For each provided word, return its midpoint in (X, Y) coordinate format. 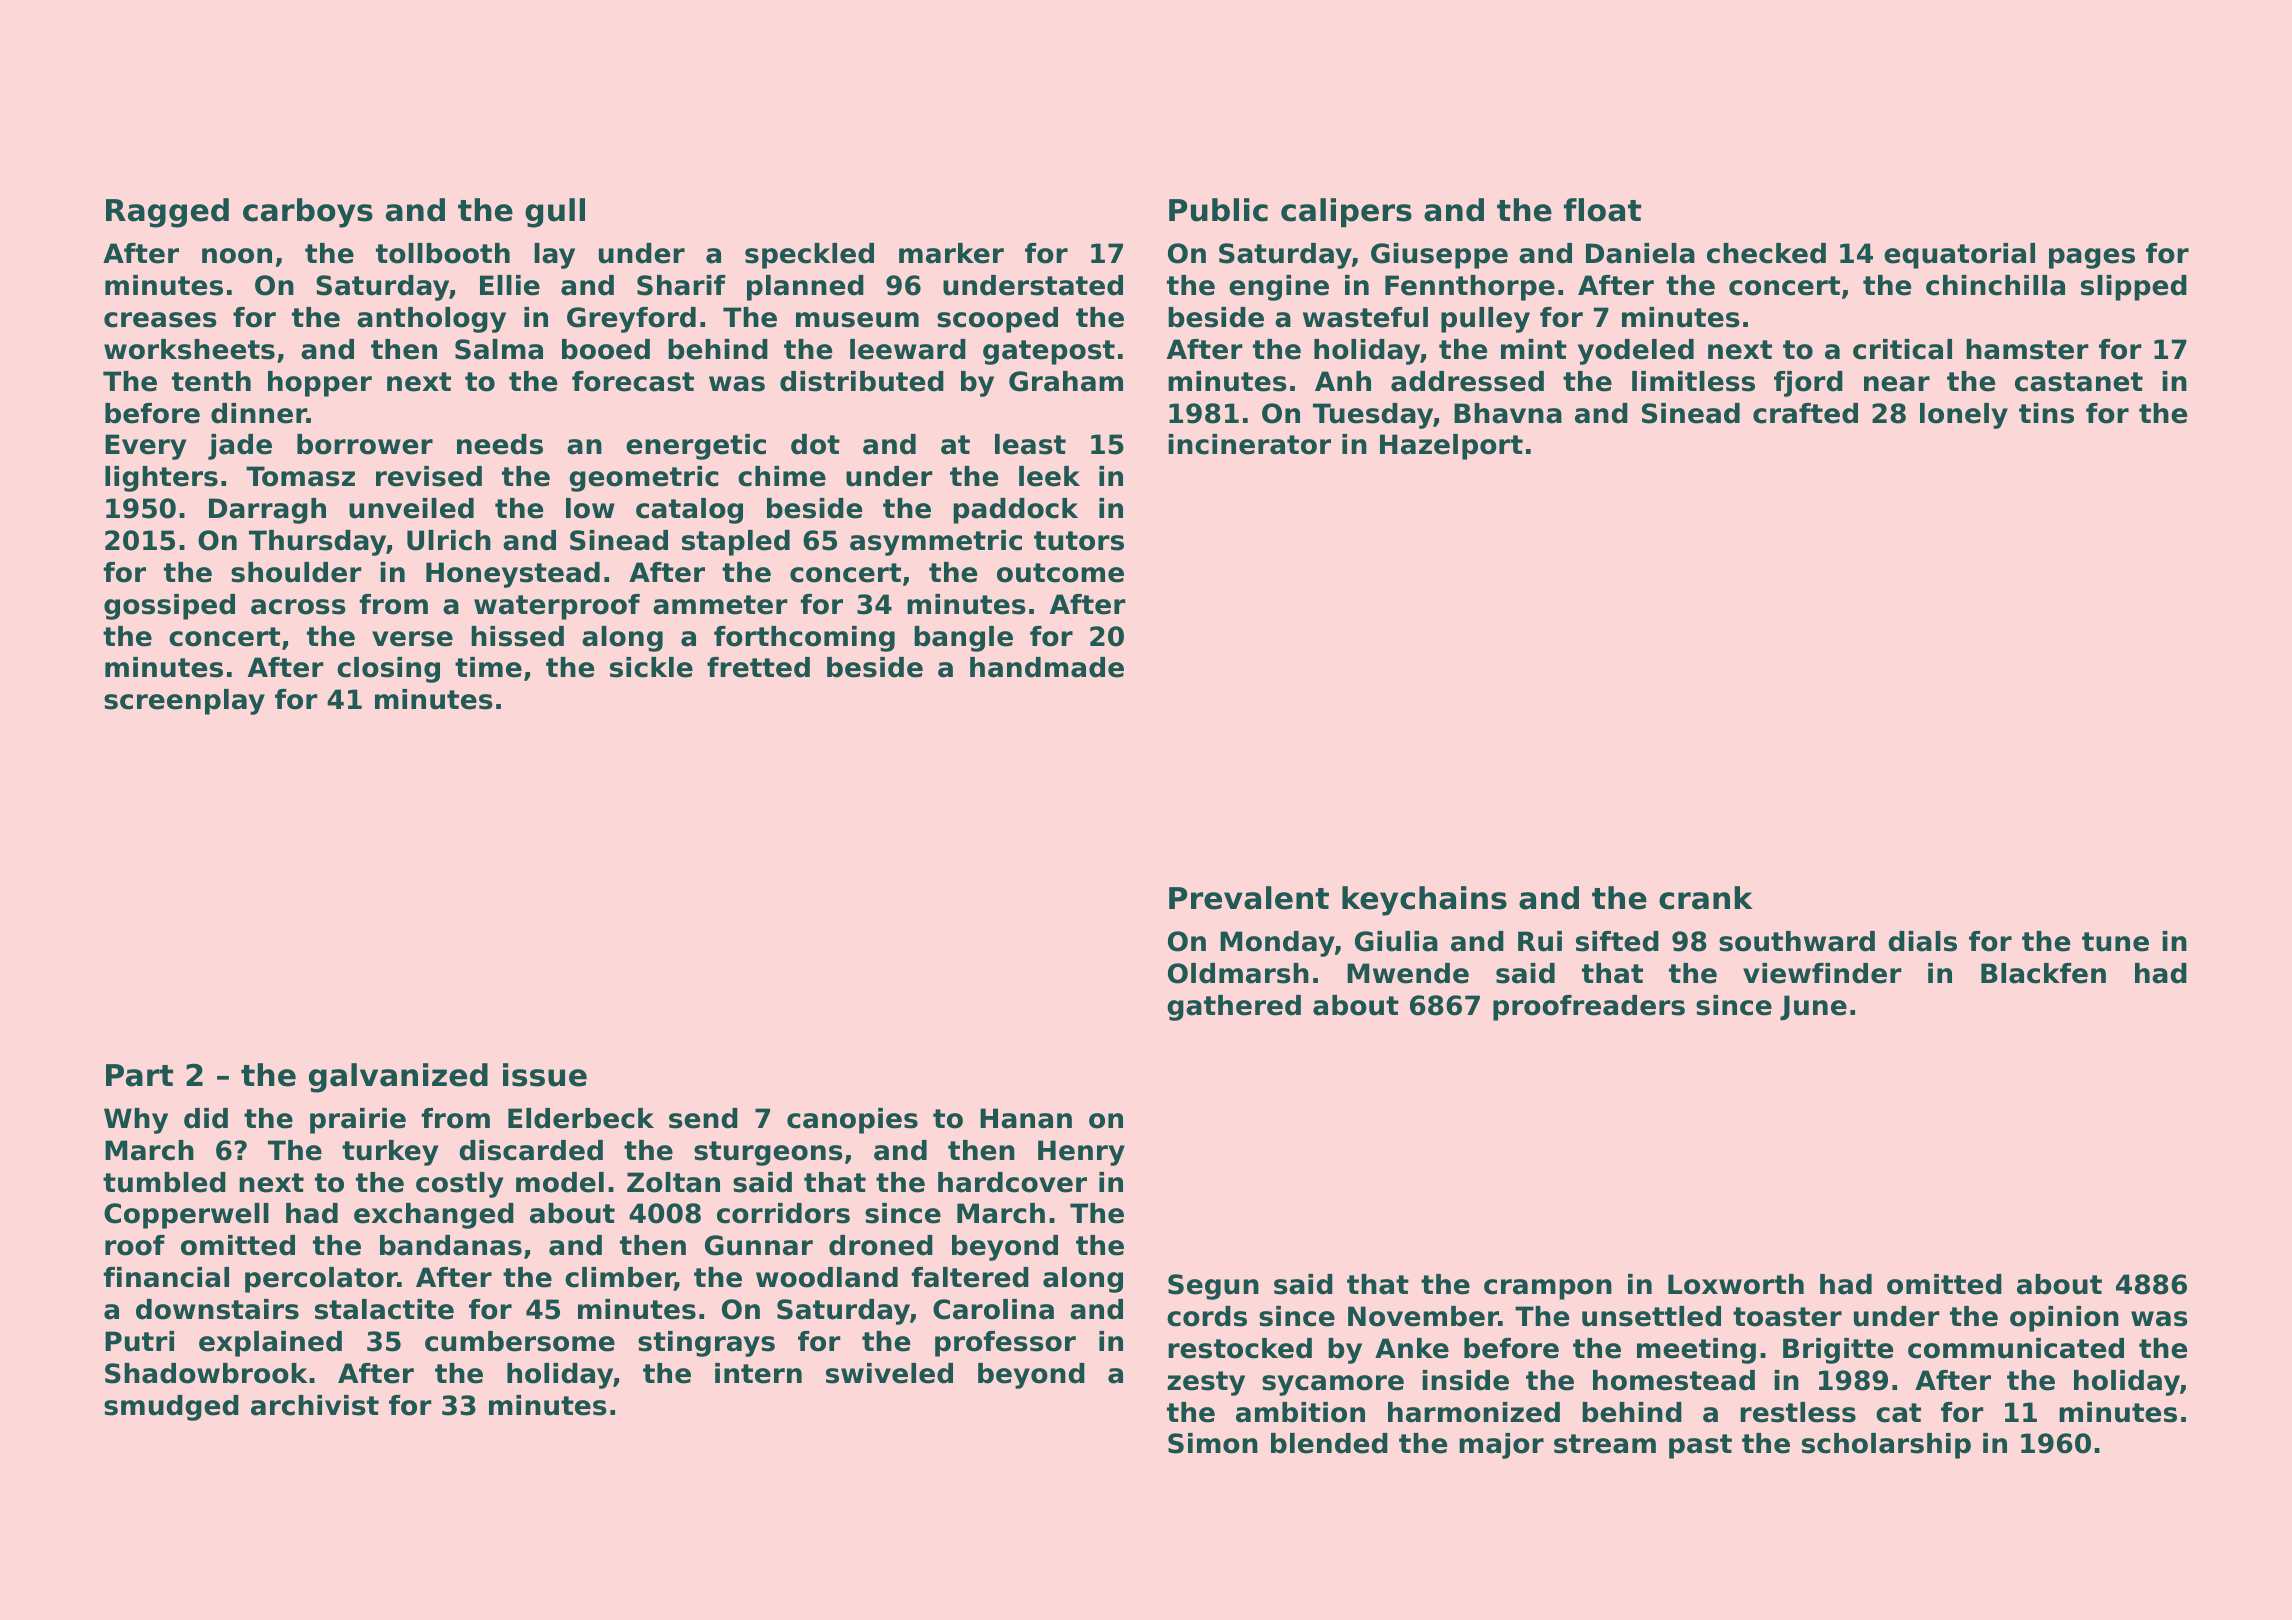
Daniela (1640, 253)
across (298, 607)
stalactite (384, 1309)
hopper (320, 384)
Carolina (993, 1309)
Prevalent (1249, 898)
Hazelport (1451, 447)
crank (1706, 898)
